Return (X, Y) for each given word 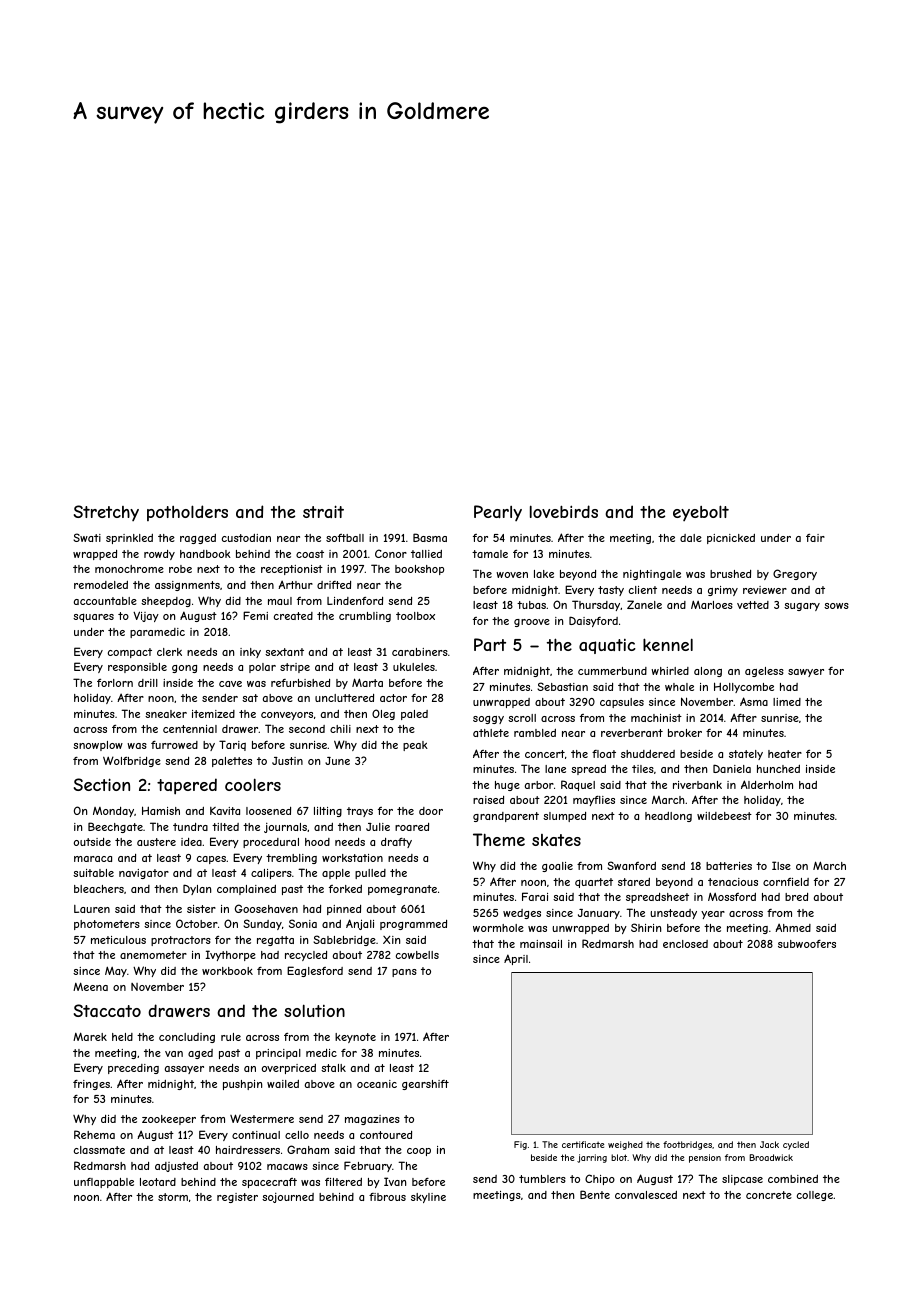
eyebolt (701, 513)
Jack (769, 1144)
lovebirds (564, 511)
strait (323, 511)
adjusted (176, 1167)
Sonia (303, 923)
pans (404, 973)
